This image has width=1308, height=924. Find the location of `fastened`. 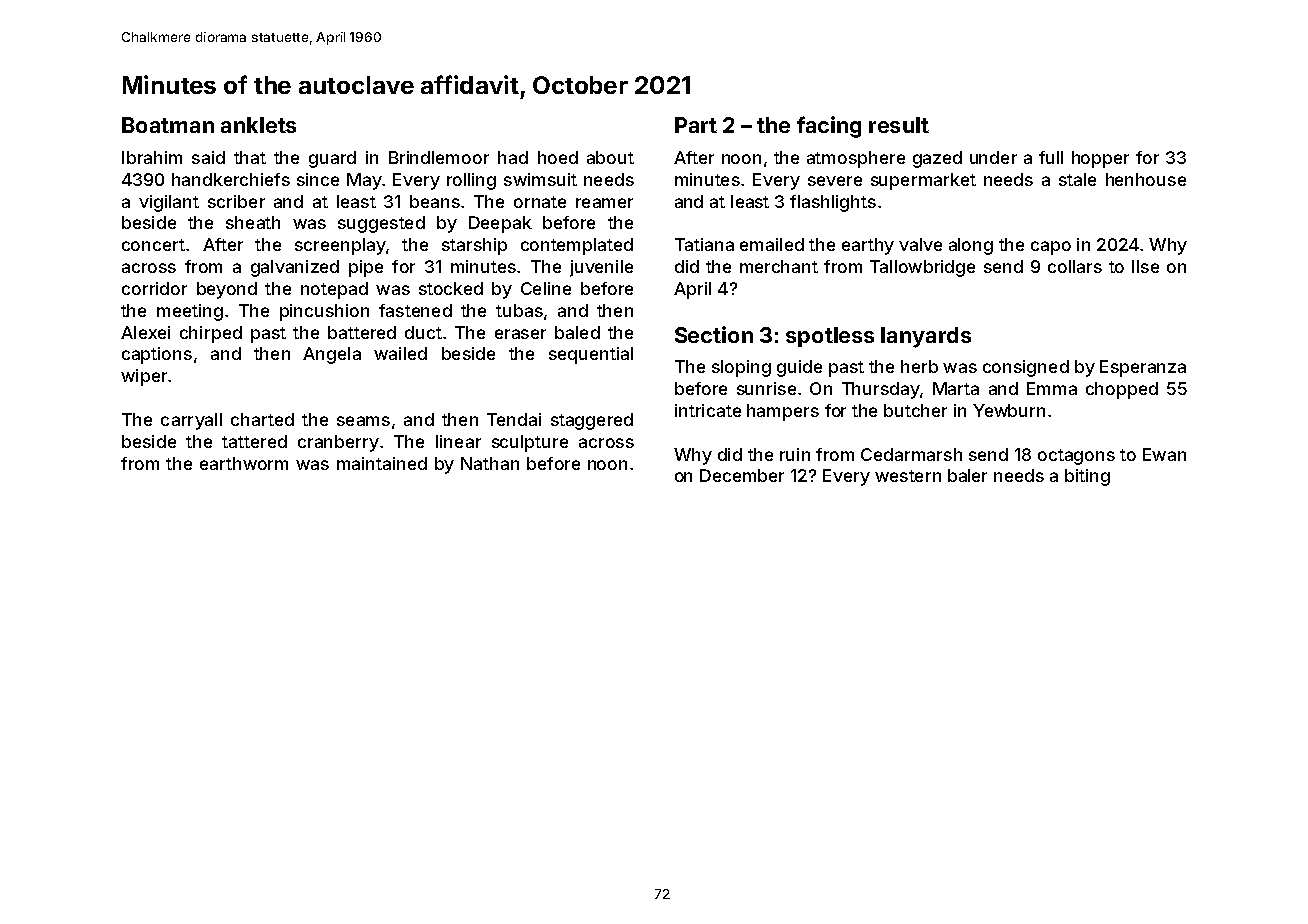

fastened is located at coordinates (415, 310).
